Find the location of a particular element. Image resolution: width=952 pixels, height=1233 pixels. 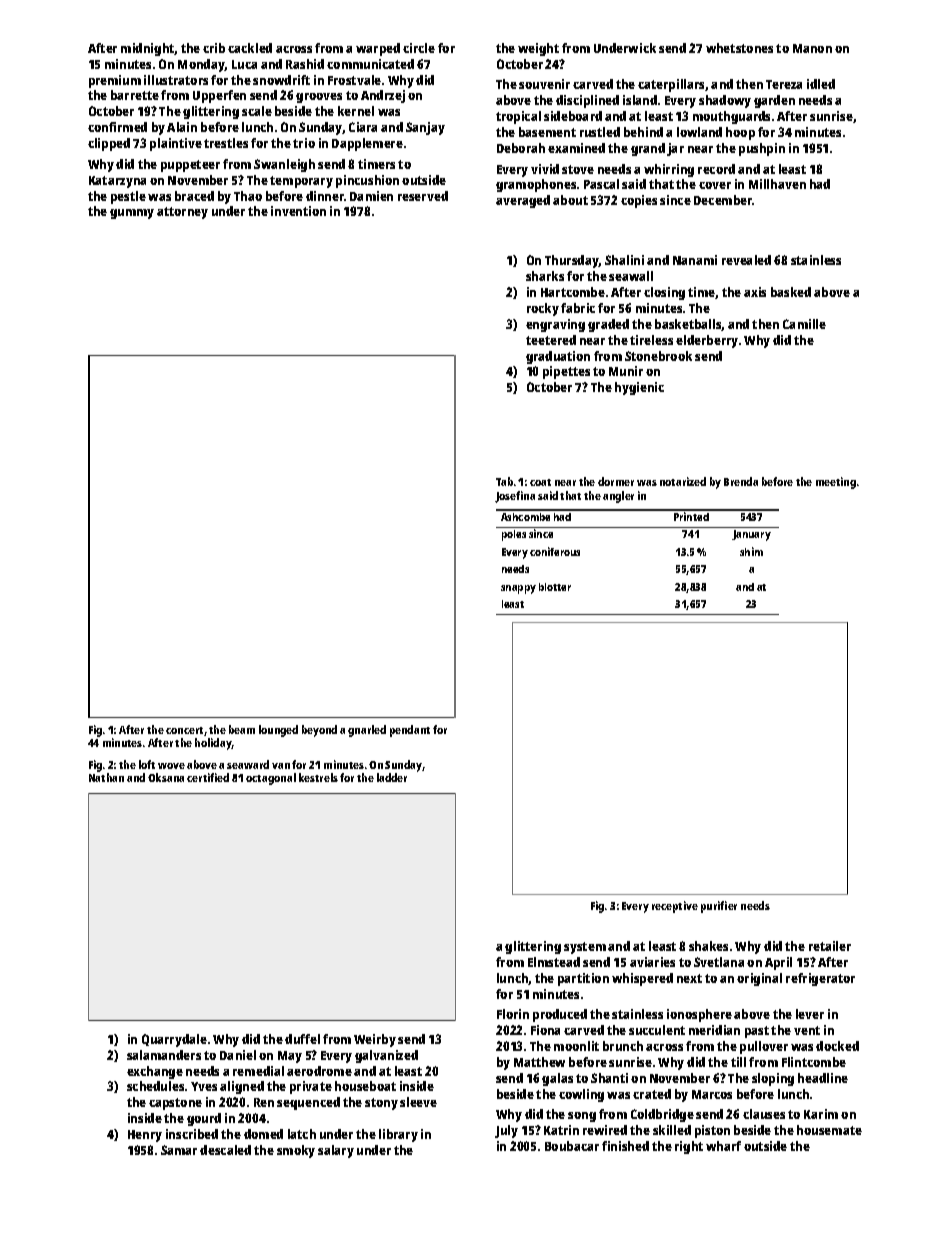

pendant is located at coordinates (410, 731).
